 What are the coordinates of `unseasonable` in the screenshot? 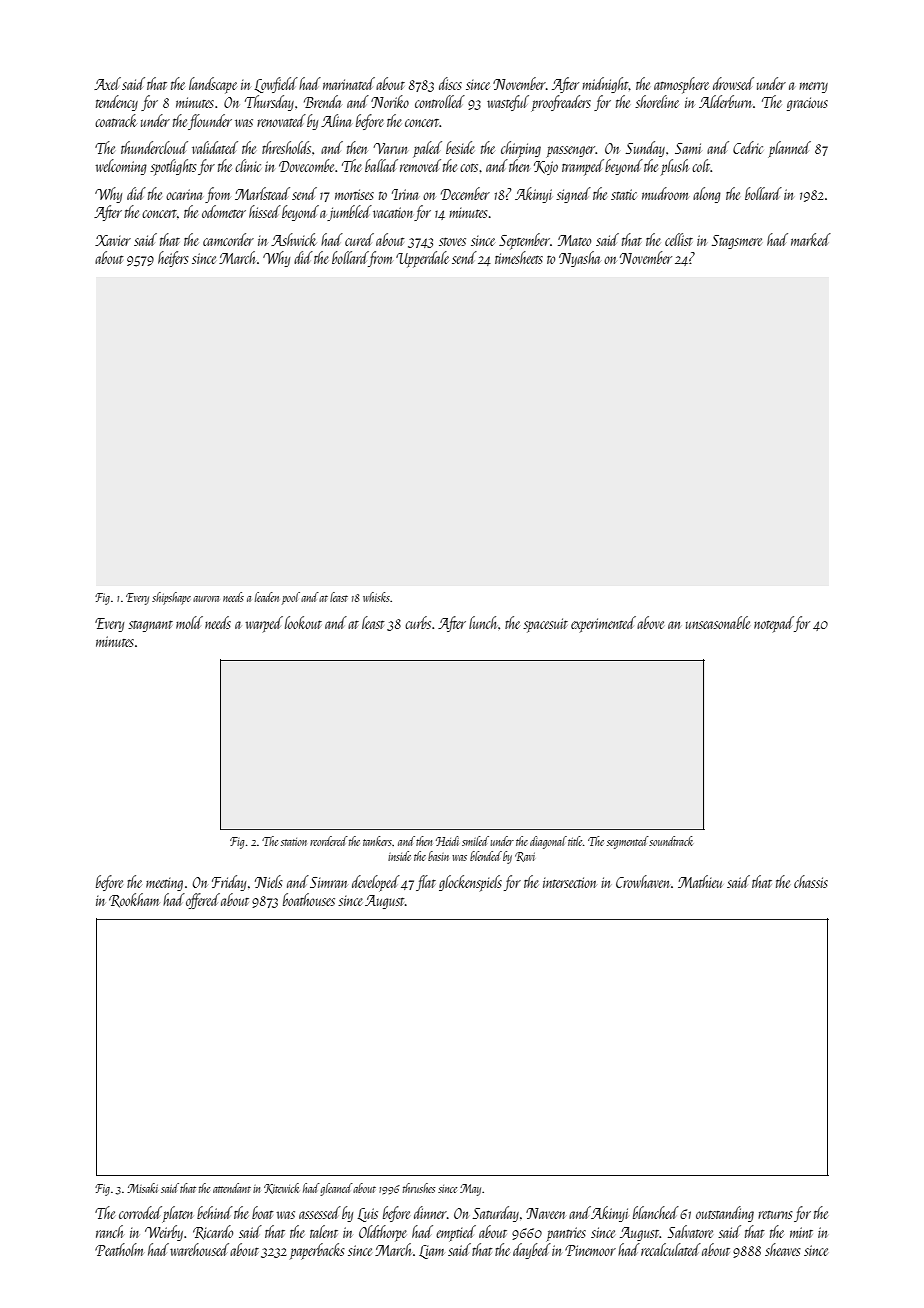 It's located at (718, 622).
